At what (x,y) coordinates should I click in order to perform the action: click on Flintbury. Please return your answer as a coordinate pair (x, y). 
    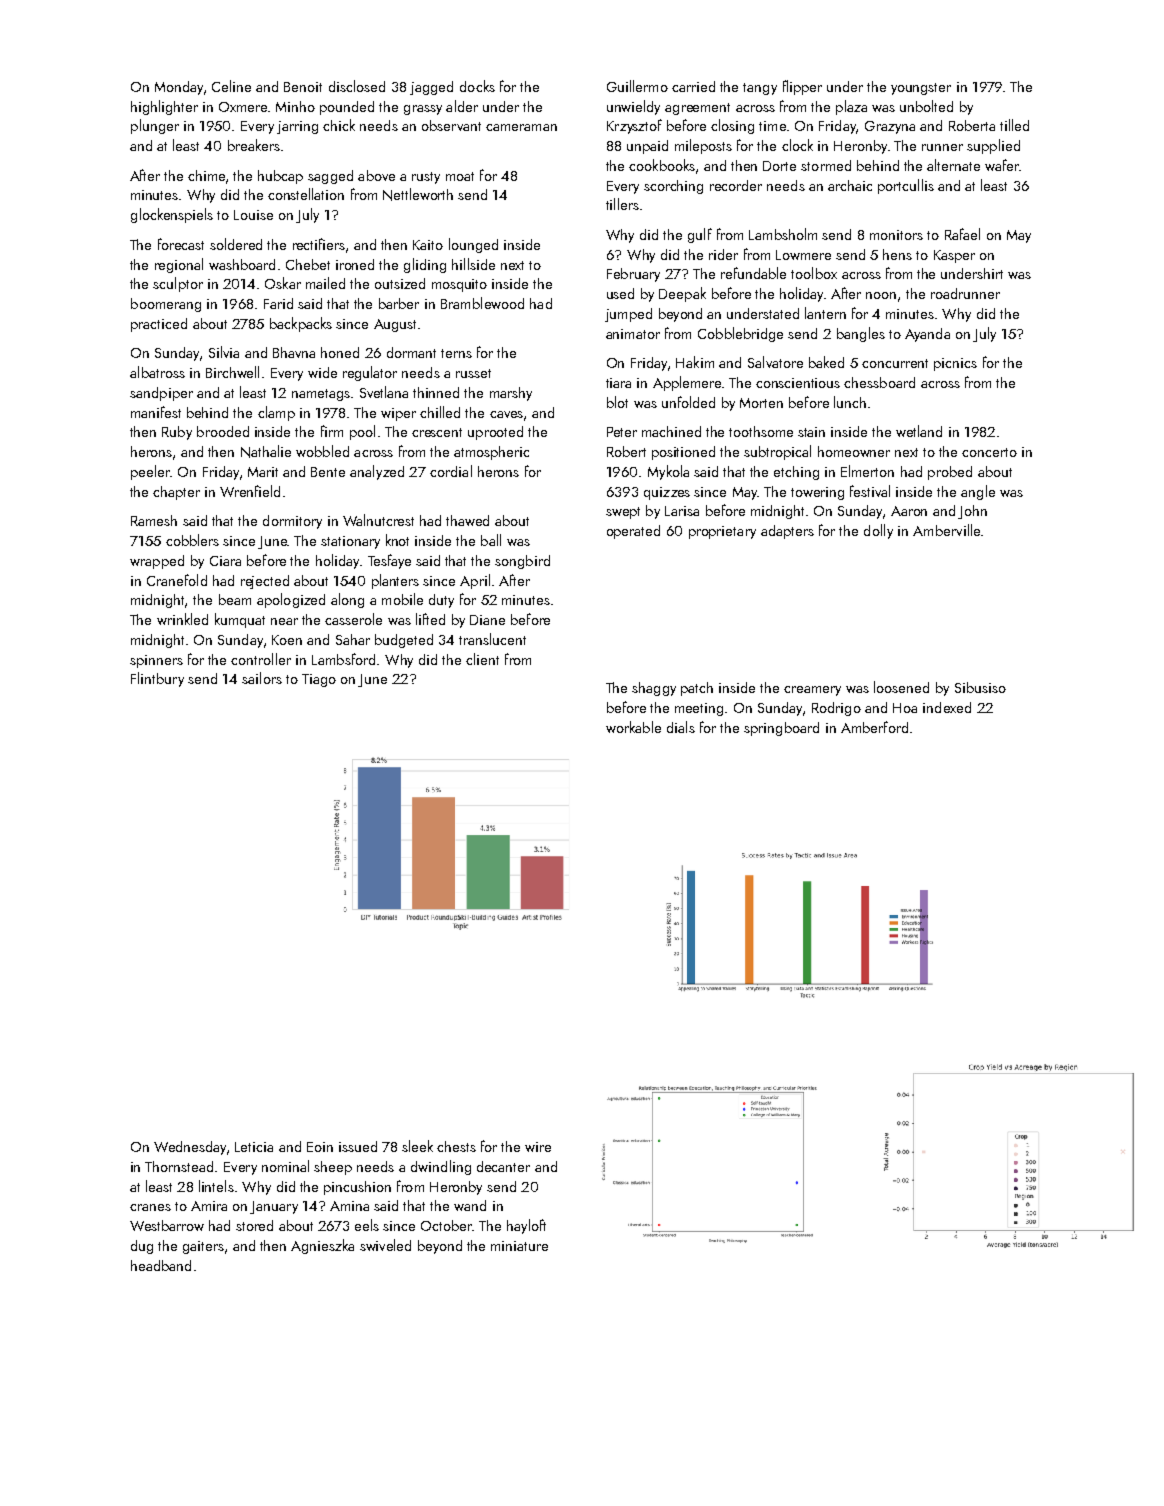
    Looking at the image, I should click on (157, 679).
